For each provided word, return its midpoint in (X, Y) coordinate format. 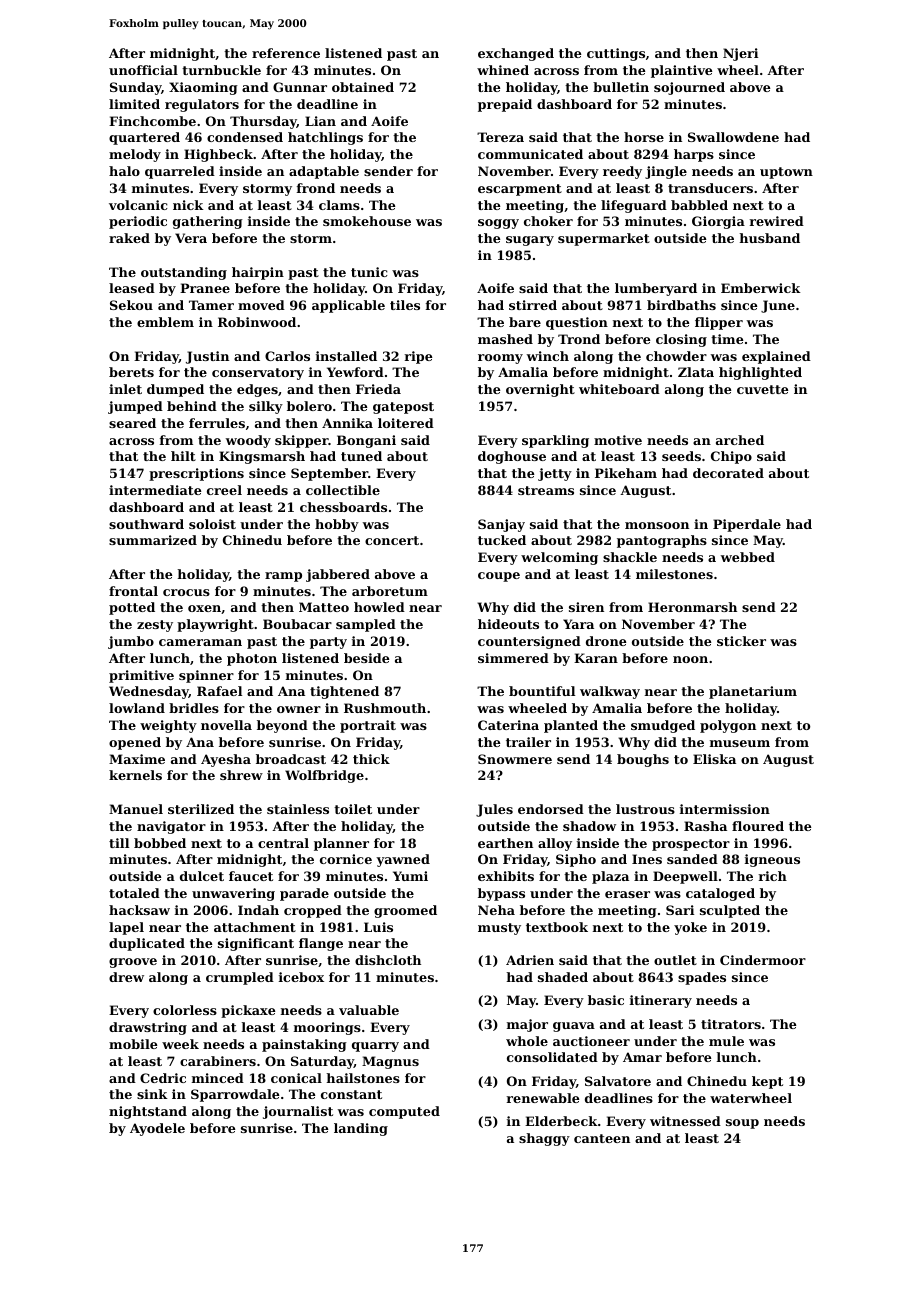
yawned (403, 860)
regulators (202, 105)
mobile (133, 1044)
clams (339, 205)
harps (694, 155)
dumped (175, 390)
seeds (681, 456)
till (119, 843)
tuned (361, 456)
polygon (728, 726)
